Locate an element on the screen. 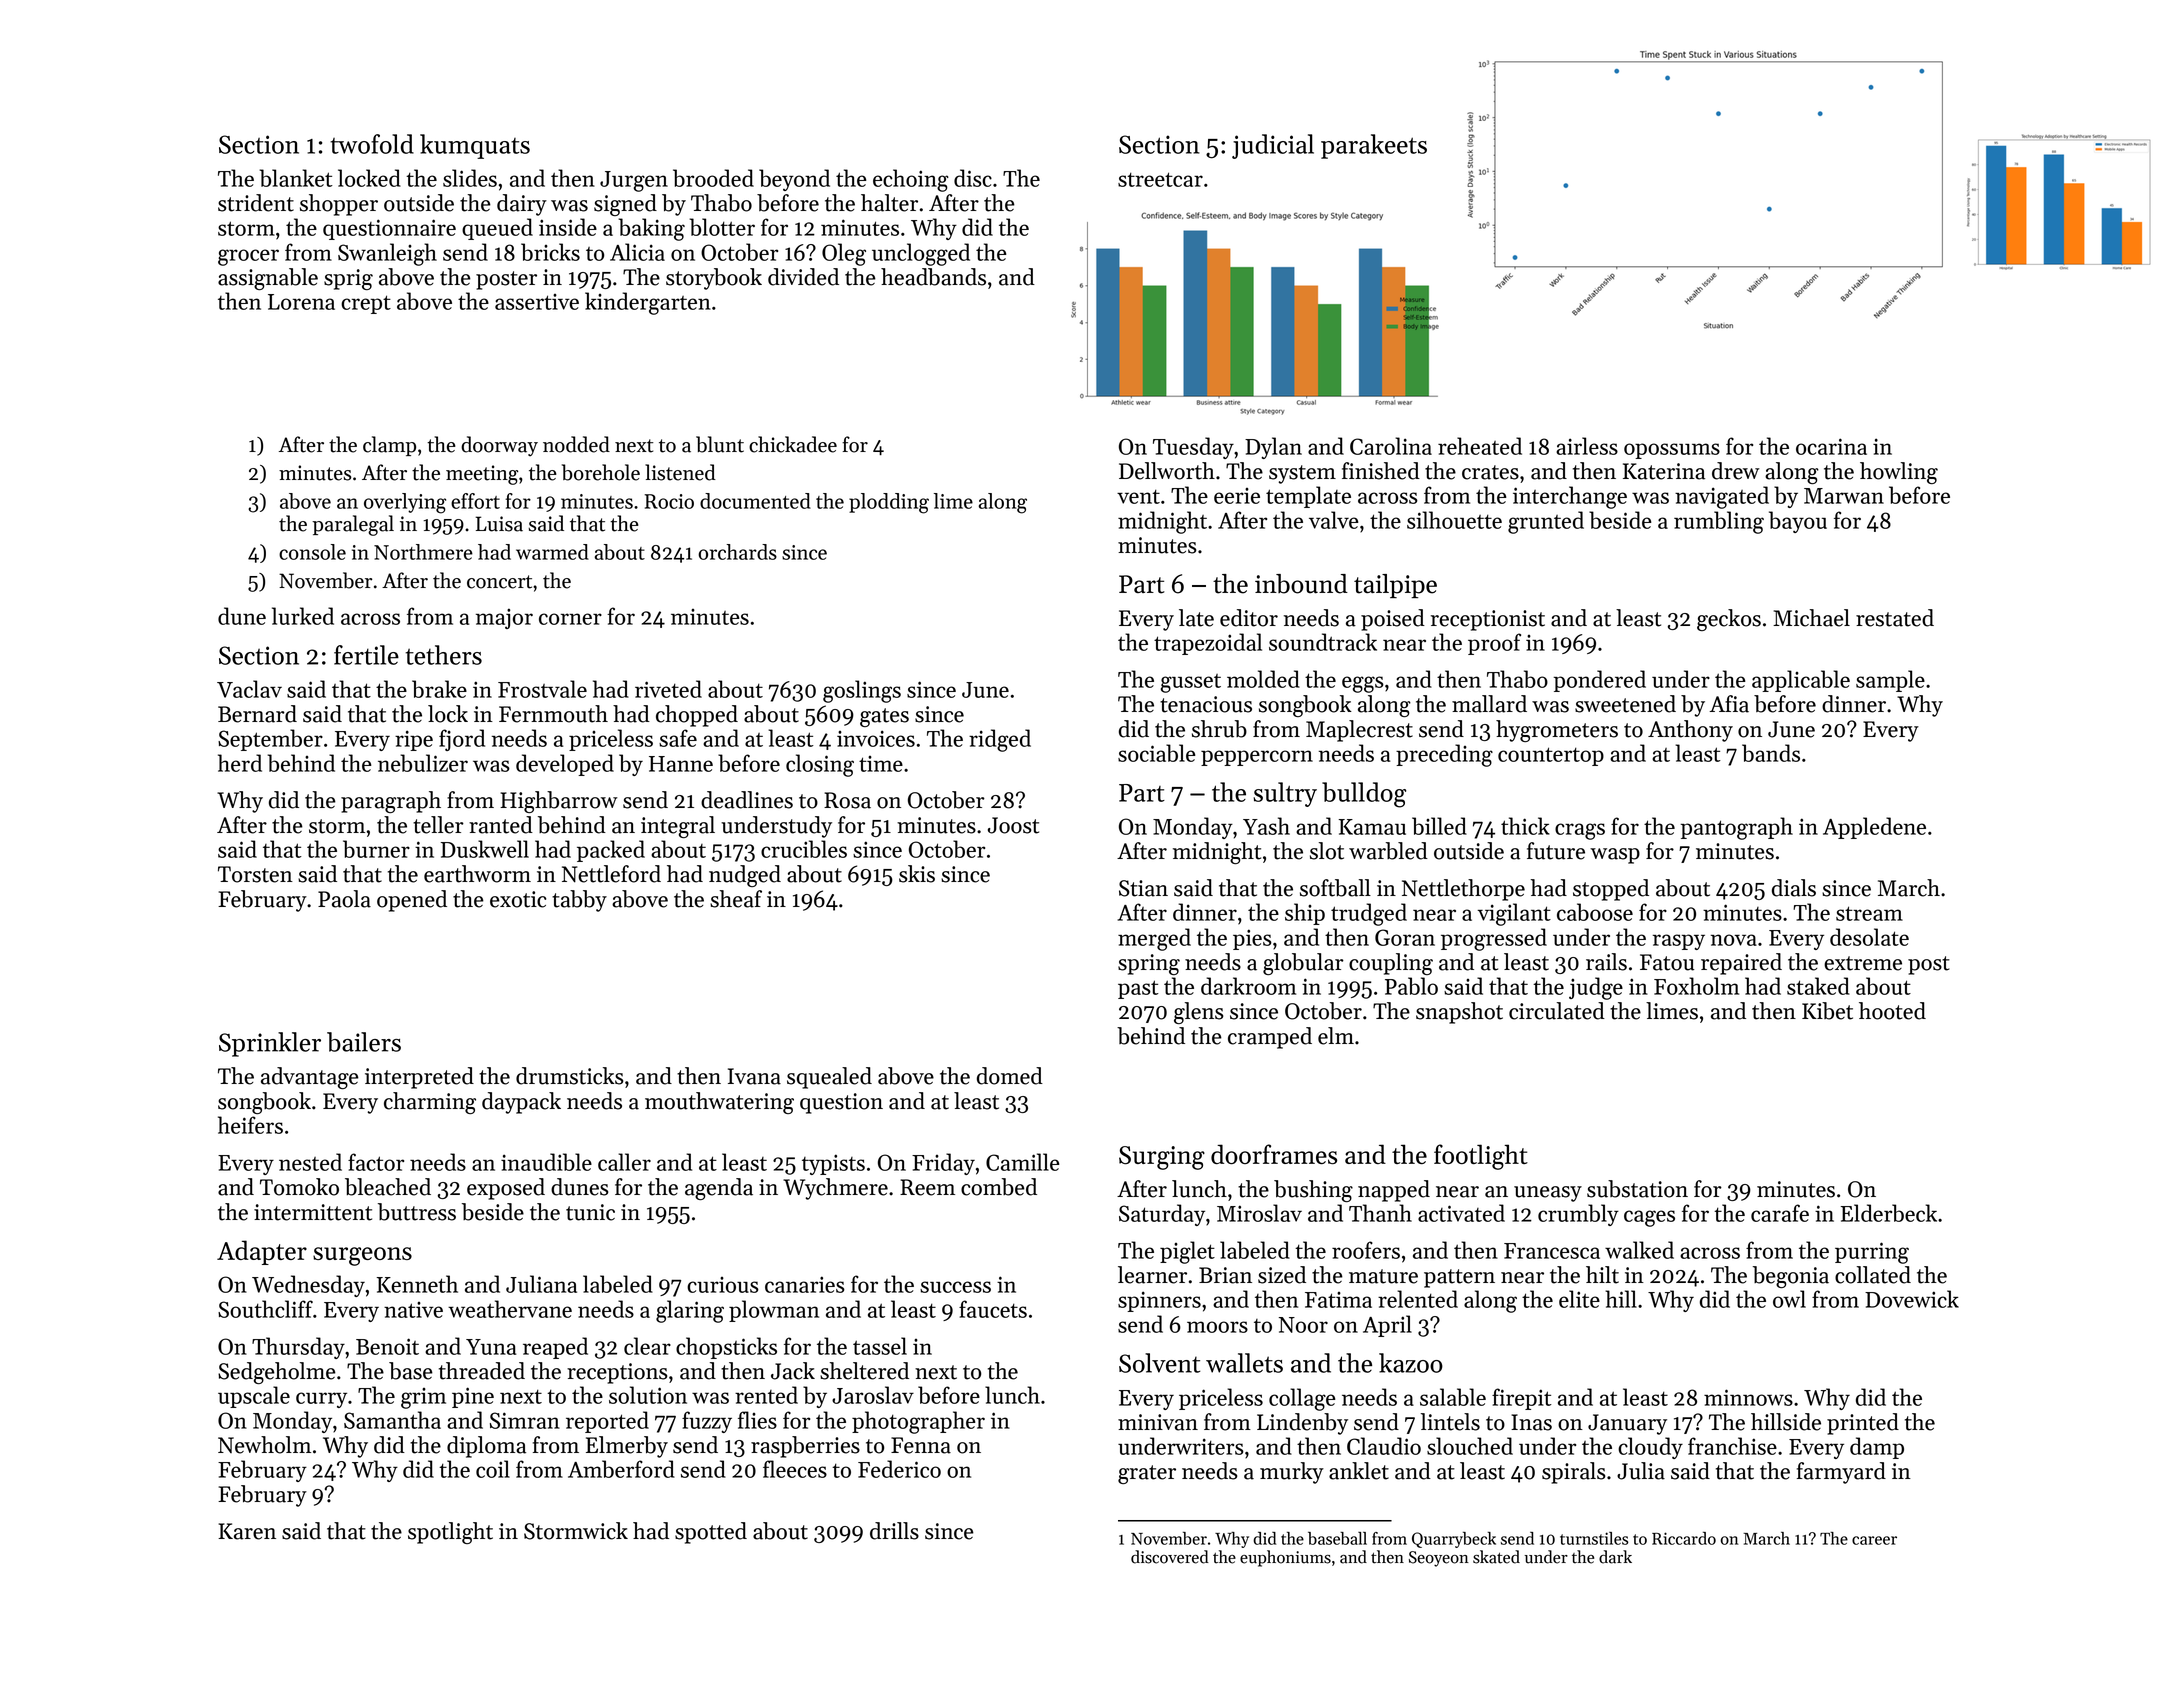 This screenshot has height=1683, width=2178. Dovewick is located at coordinates (1912, 1299).
